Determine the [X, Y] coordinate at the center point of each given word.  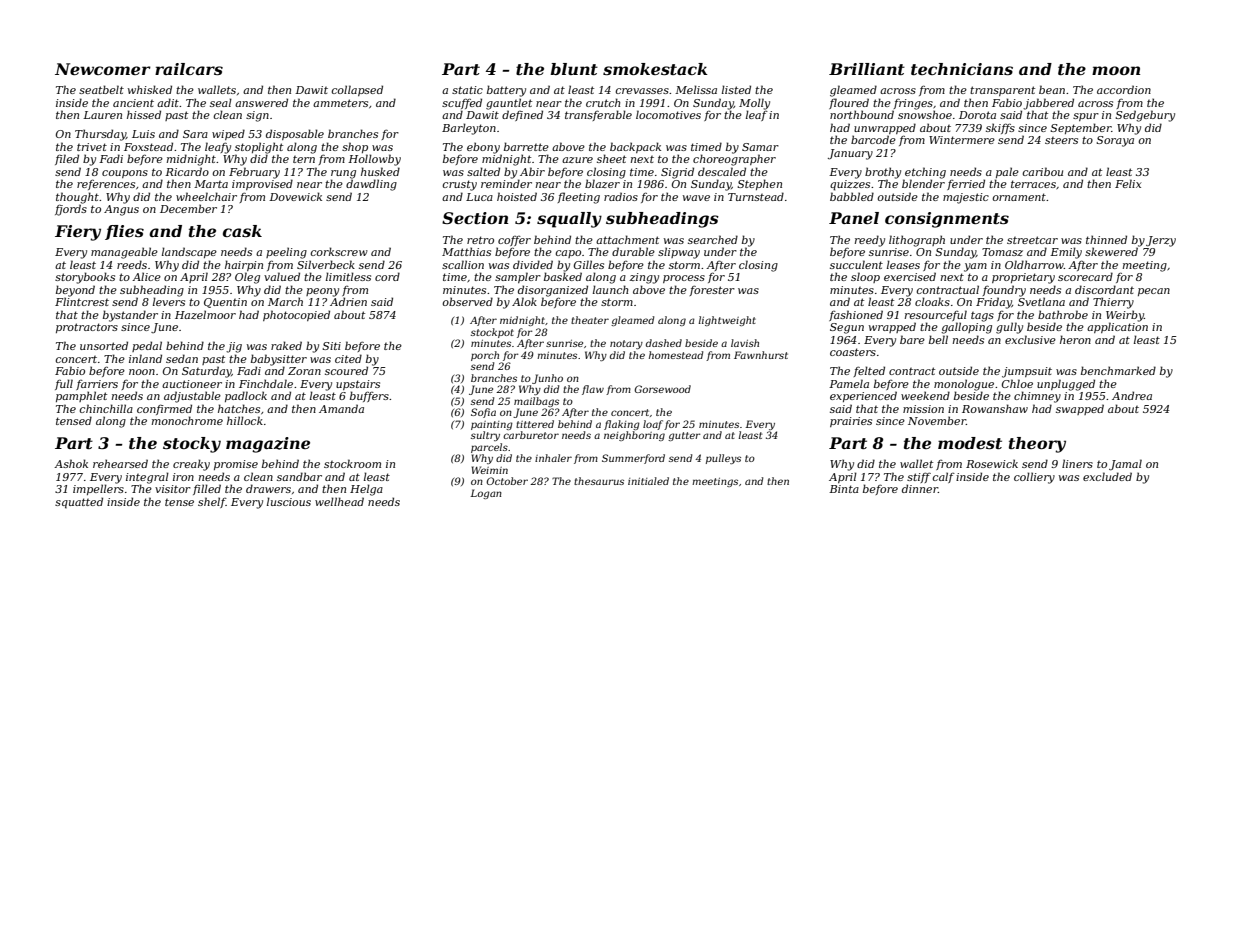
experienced [863, 396]
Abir [532, 171]
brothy [883, 173]
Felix [1128, 183]
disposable [295, 134]
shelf [212, 502]
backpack [635, 147]
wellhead [339, 501]
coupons [125, 174]
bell [938, 339]
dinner [920, 488]
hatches [239, 408]
